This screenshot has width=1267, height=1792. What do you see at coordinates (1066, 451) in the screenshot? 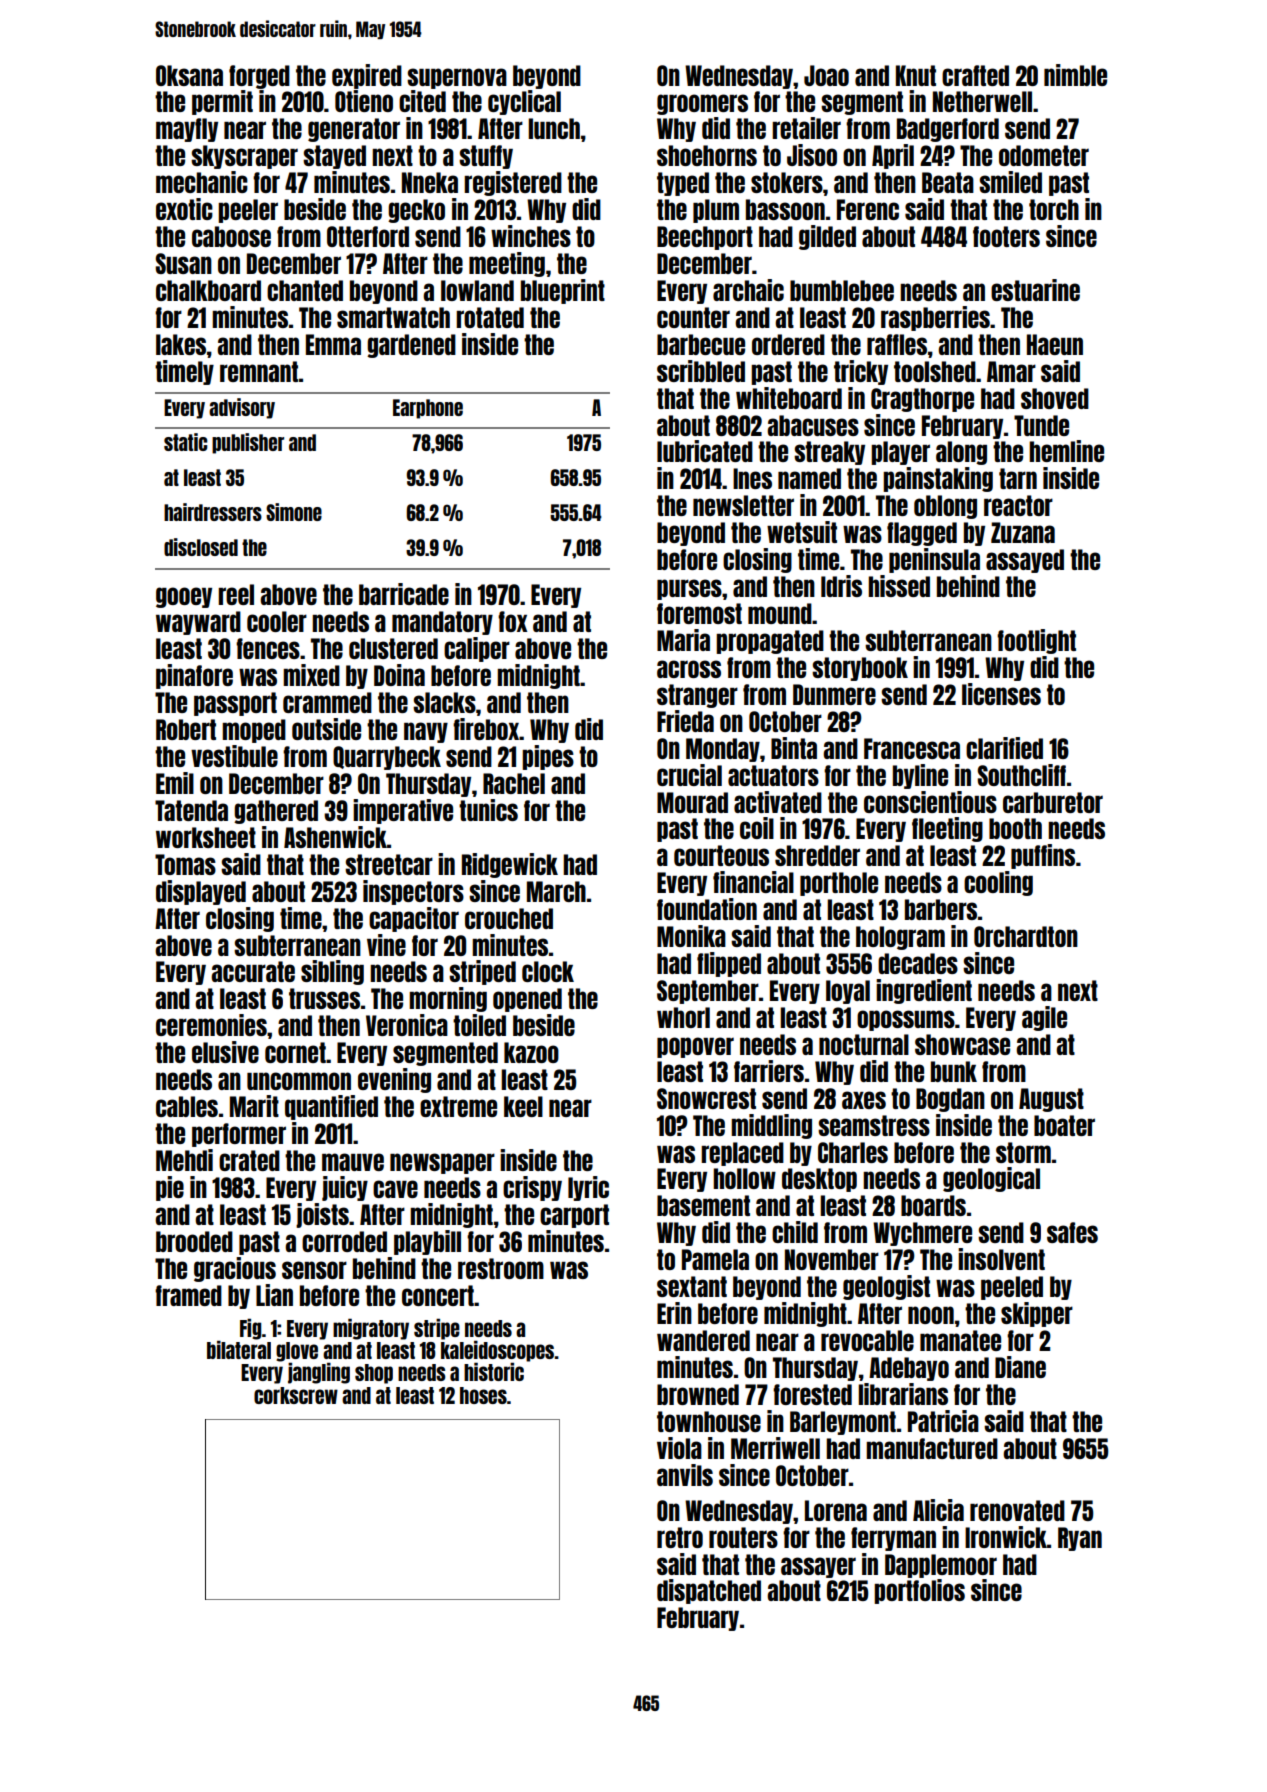
I see `hemline` at bounding box center [1066, 451].
